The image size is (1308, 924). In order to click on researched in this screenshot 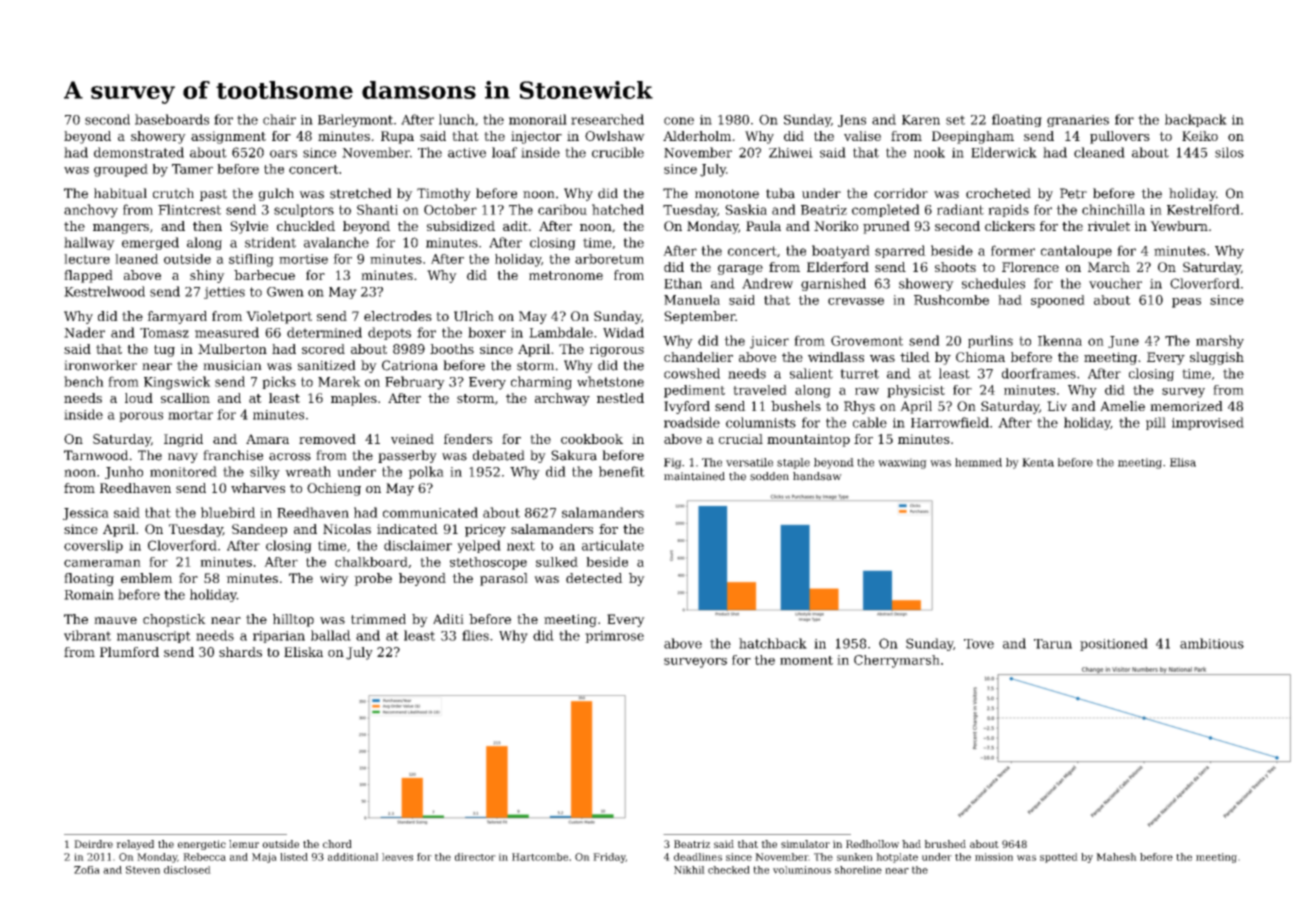, I will do `click(607, 119)`.
